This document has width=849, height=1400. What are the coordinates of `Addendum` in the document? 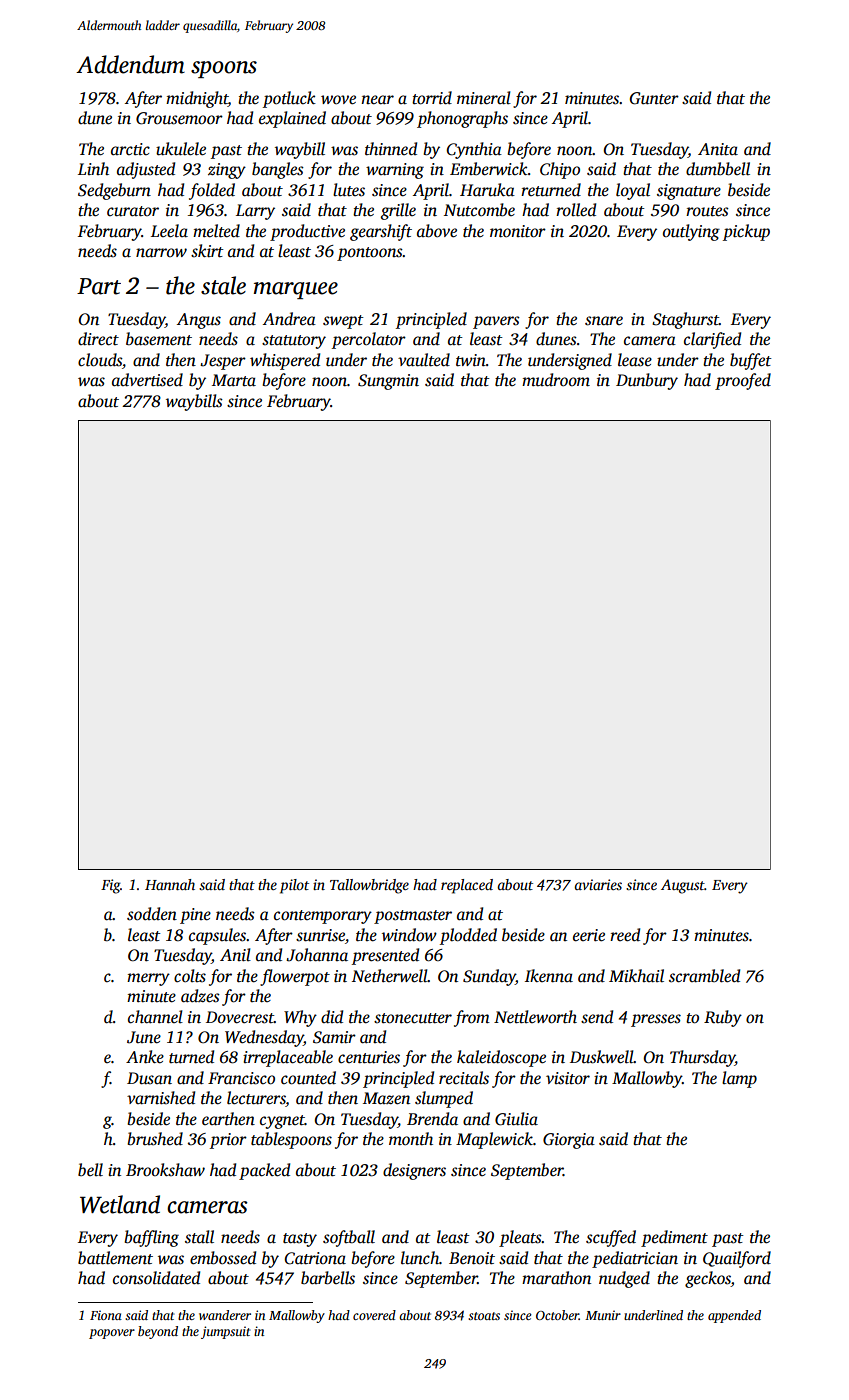 It's located at (130, 64).
